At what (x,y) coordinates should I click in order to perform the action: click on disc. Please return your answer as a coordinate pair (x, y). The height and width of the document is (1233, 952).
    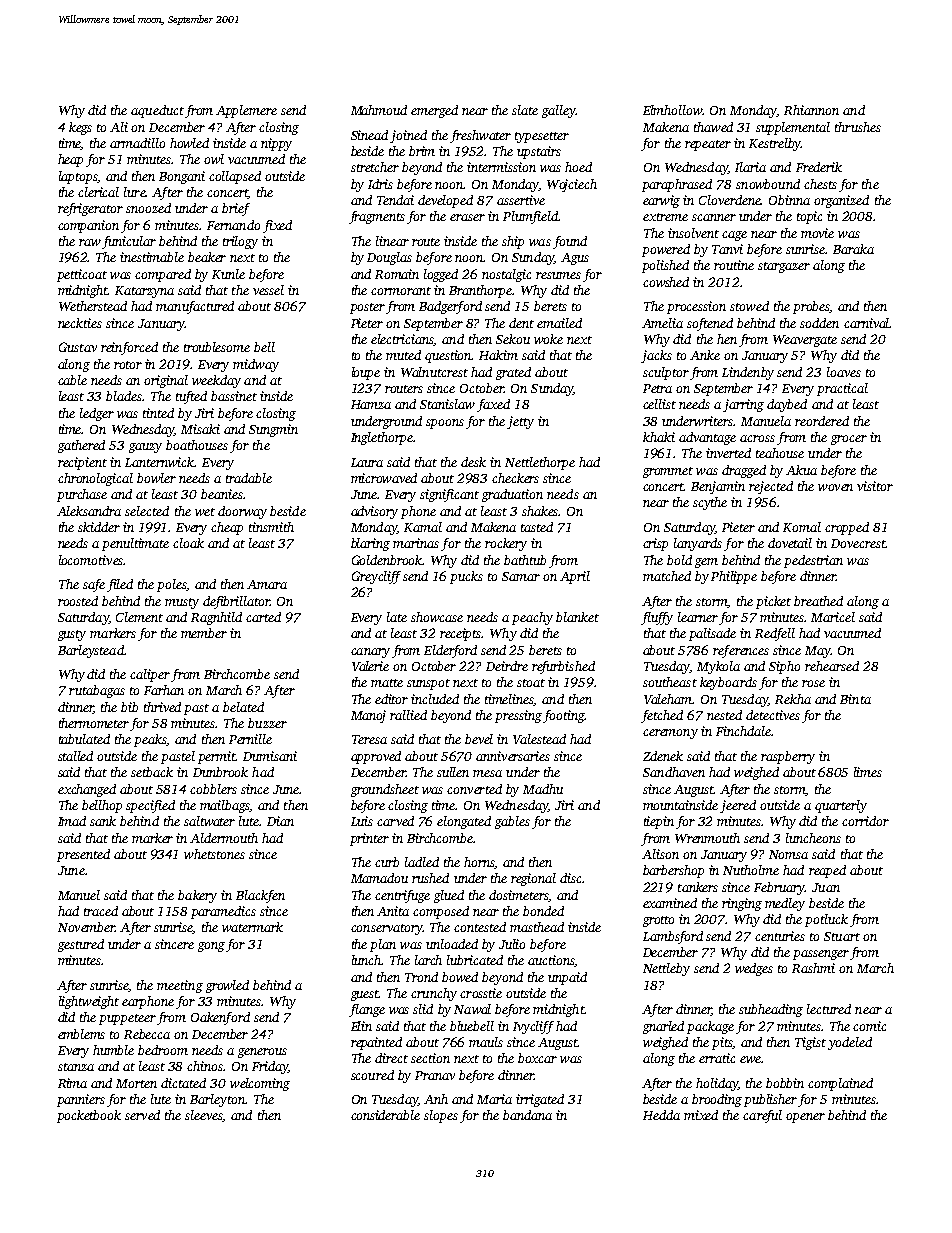
    Looking at the image, I should click on (570, 878).
